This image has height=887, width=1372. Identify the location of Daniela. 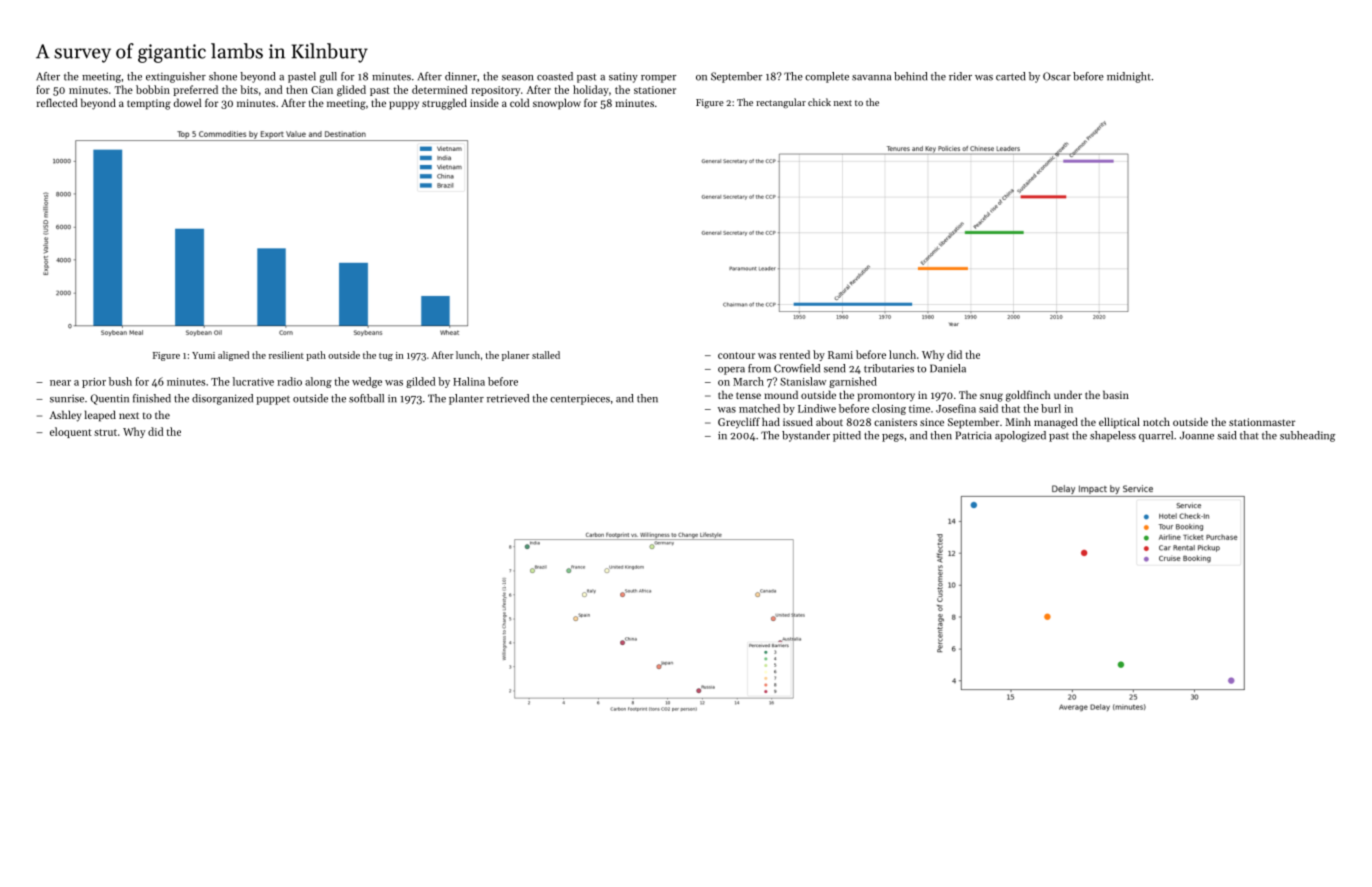
(948, 368).
